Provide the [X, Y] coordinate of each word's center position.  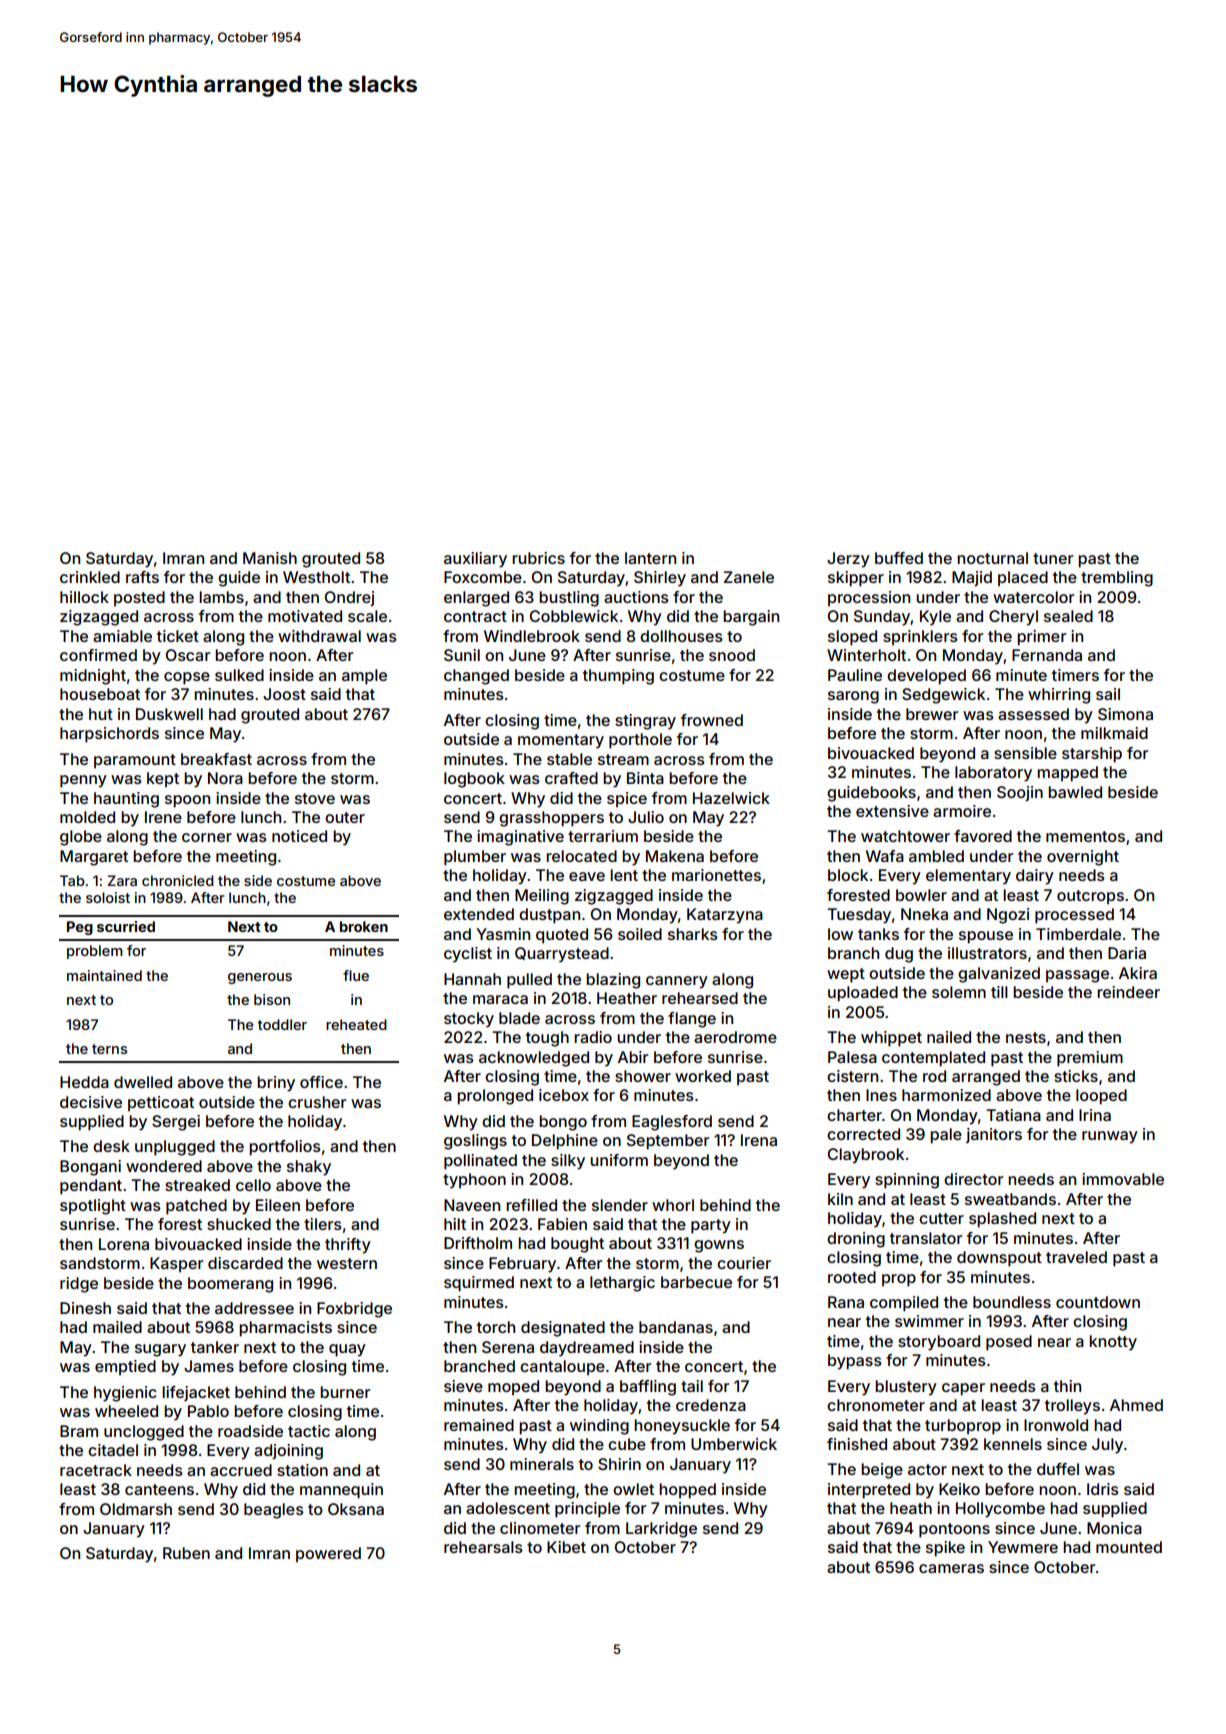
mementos [1085, 836]
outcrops [1090, 897]
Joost [284, 694]
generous [260, 978]
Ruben [186, 1553]
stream [623, 759]
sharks [693, 934]
